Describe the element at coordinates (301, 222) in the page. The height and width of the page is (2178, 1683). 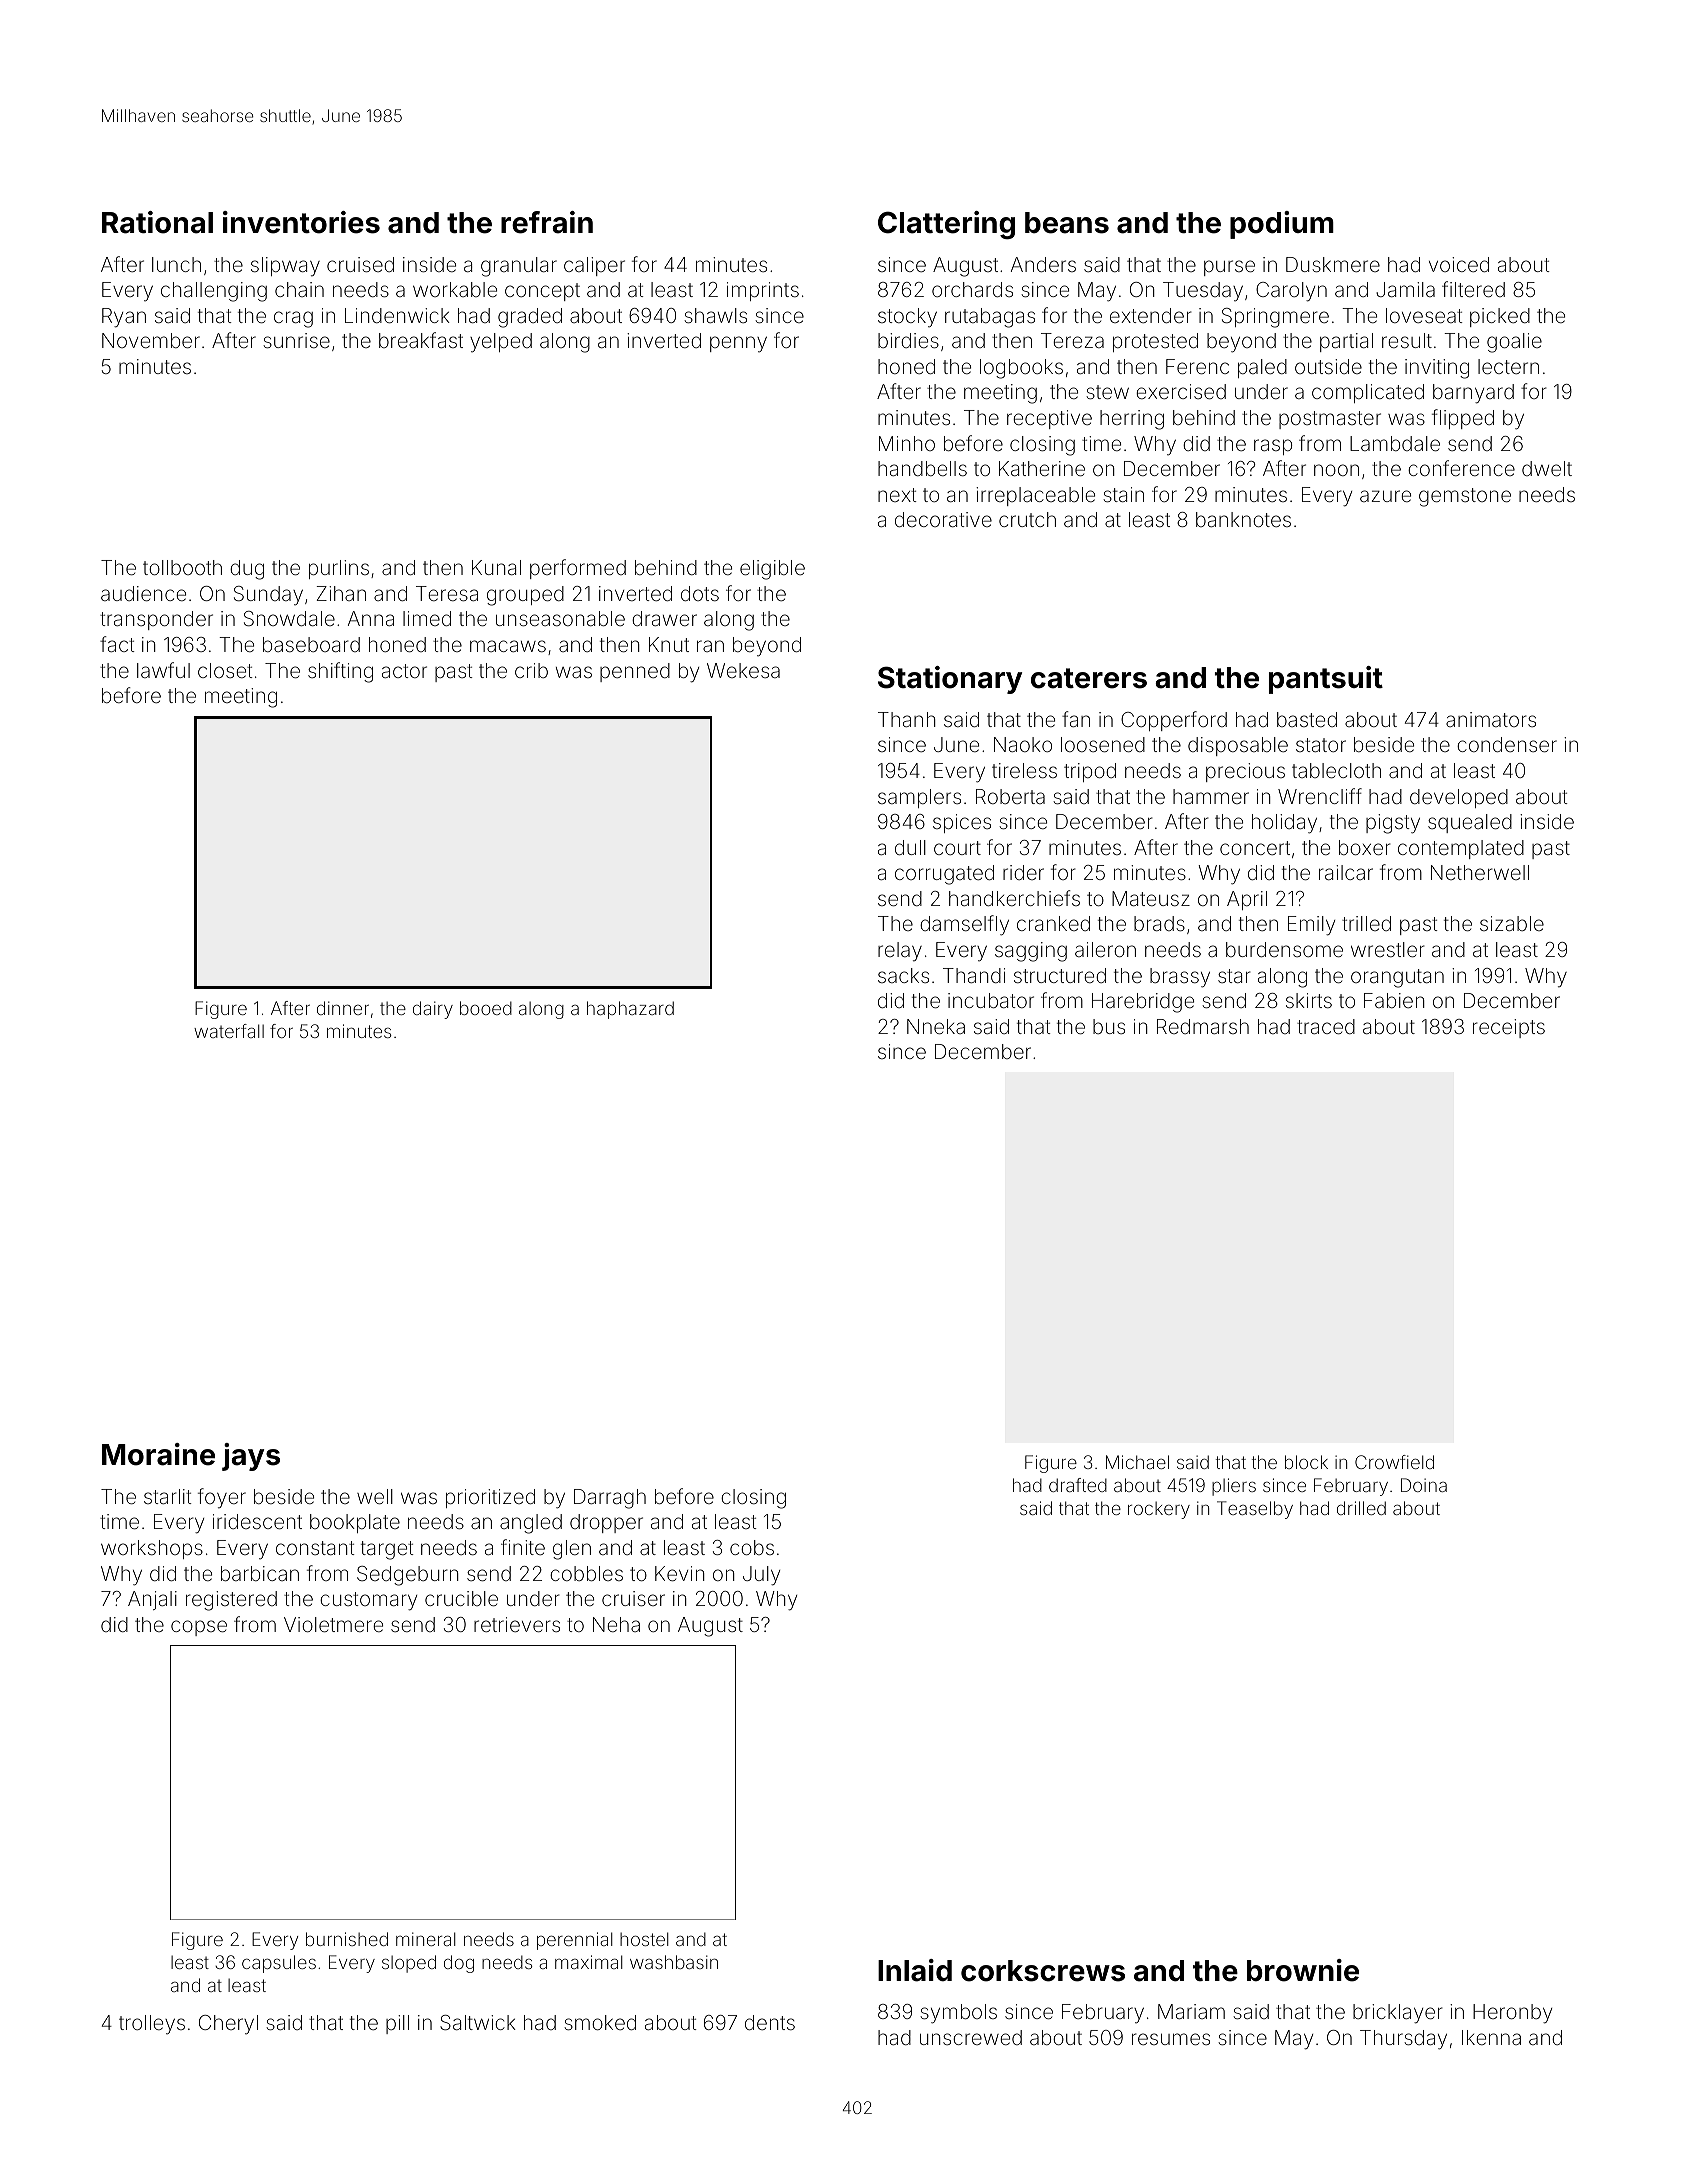
I see `inventories` at that location.
